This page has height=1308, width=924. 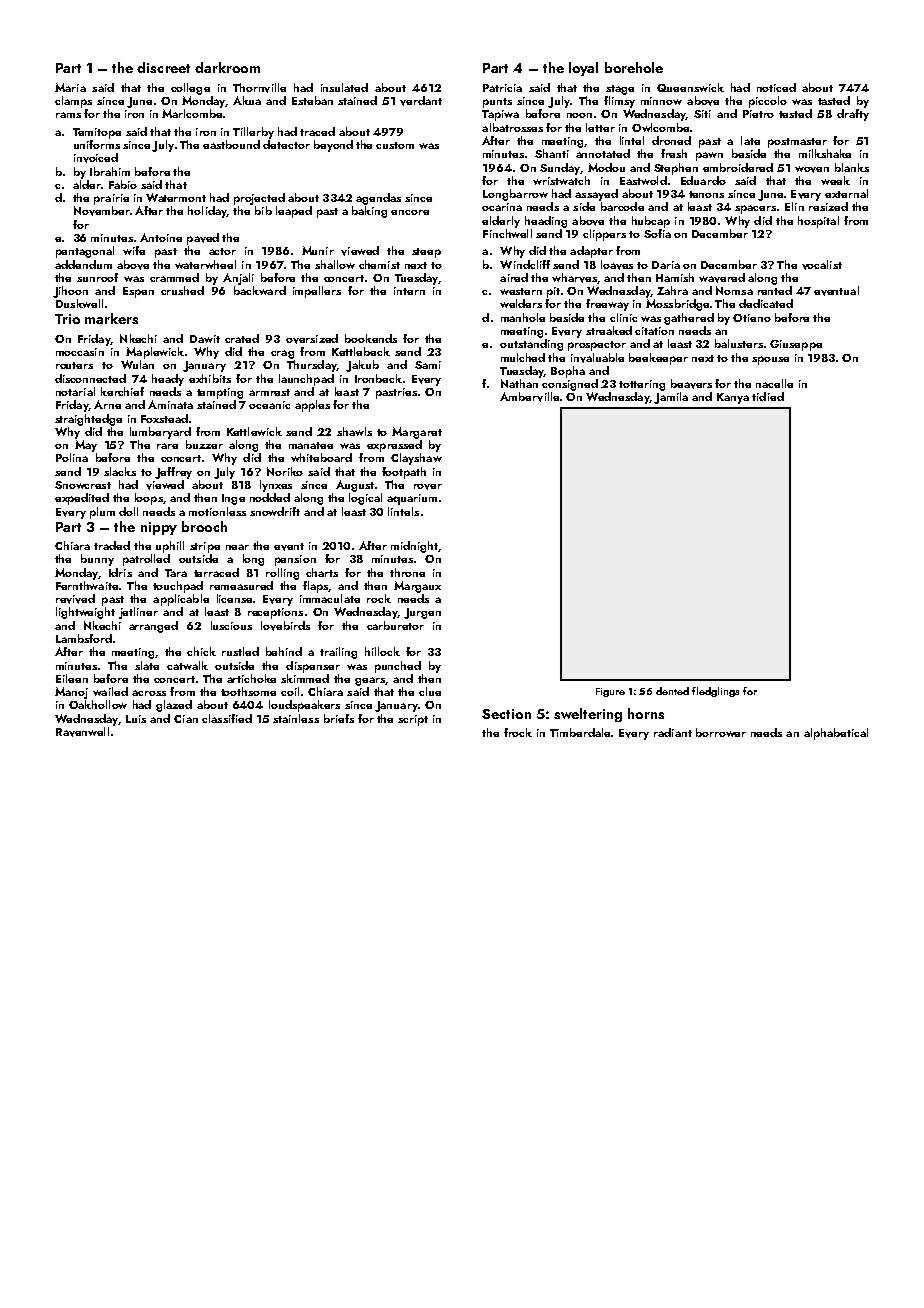 I want to click on Ravenwell, so click(x=82, y=732).
